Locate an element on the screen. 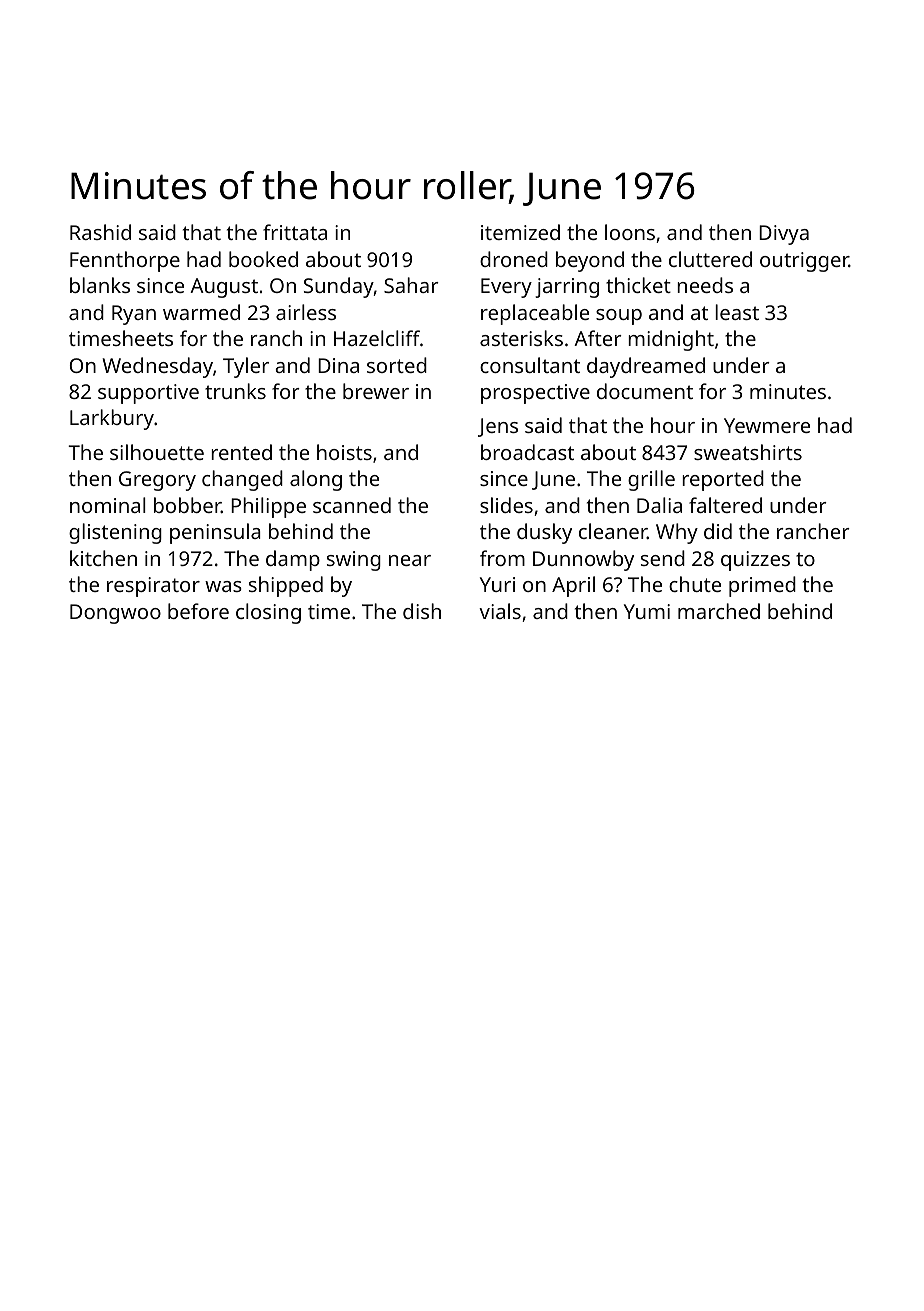 This screenshot has height=1311, width=924. Fennthorpe is located at coordinates (125, 261).
